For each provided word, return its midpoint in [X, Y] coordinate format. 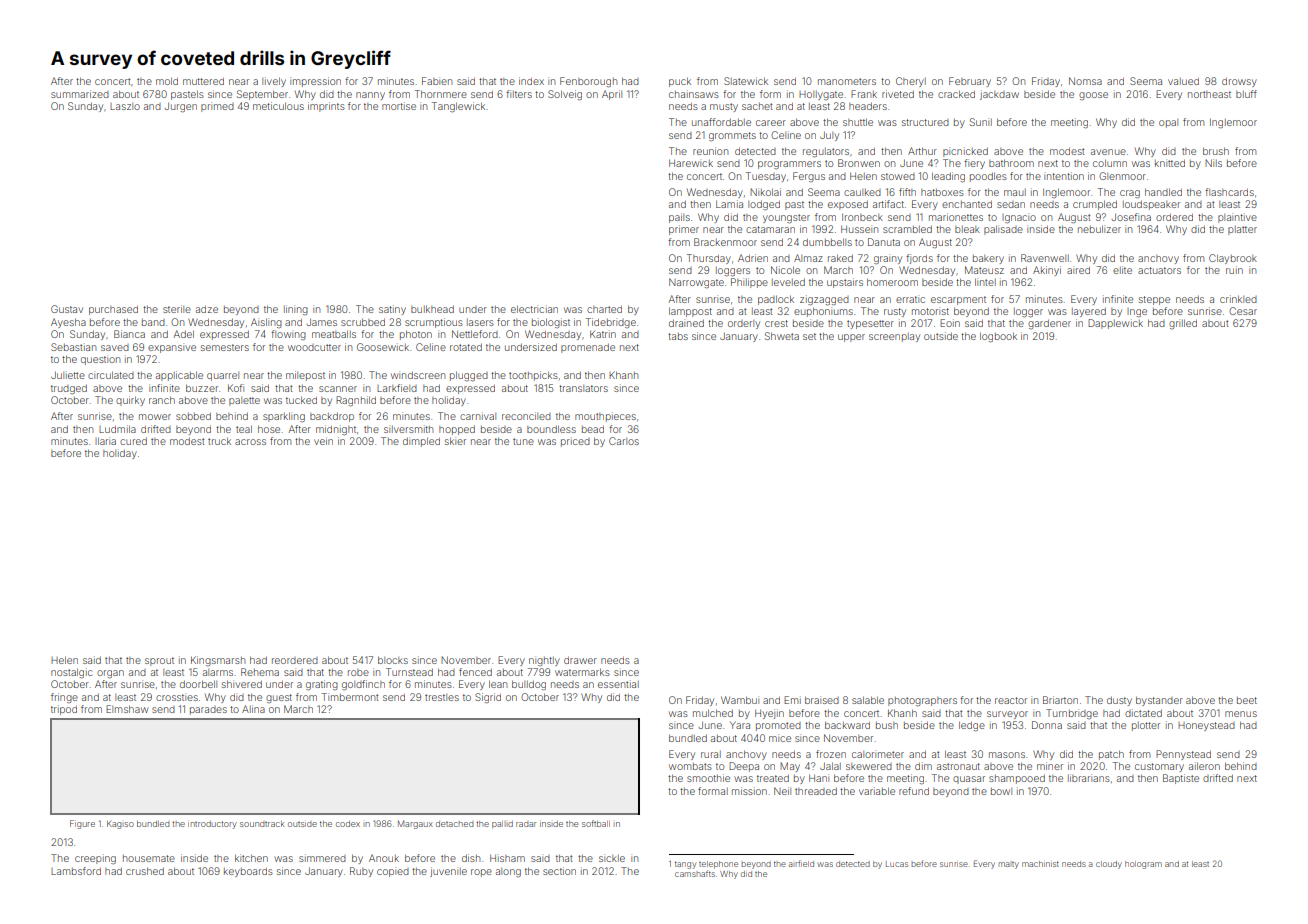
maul [1015, 192]
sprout [159, 661]
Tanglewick [458, 107]
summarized [80, 94]
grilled [1183, 324]
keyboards [248, 872]
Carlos [624, 441]
